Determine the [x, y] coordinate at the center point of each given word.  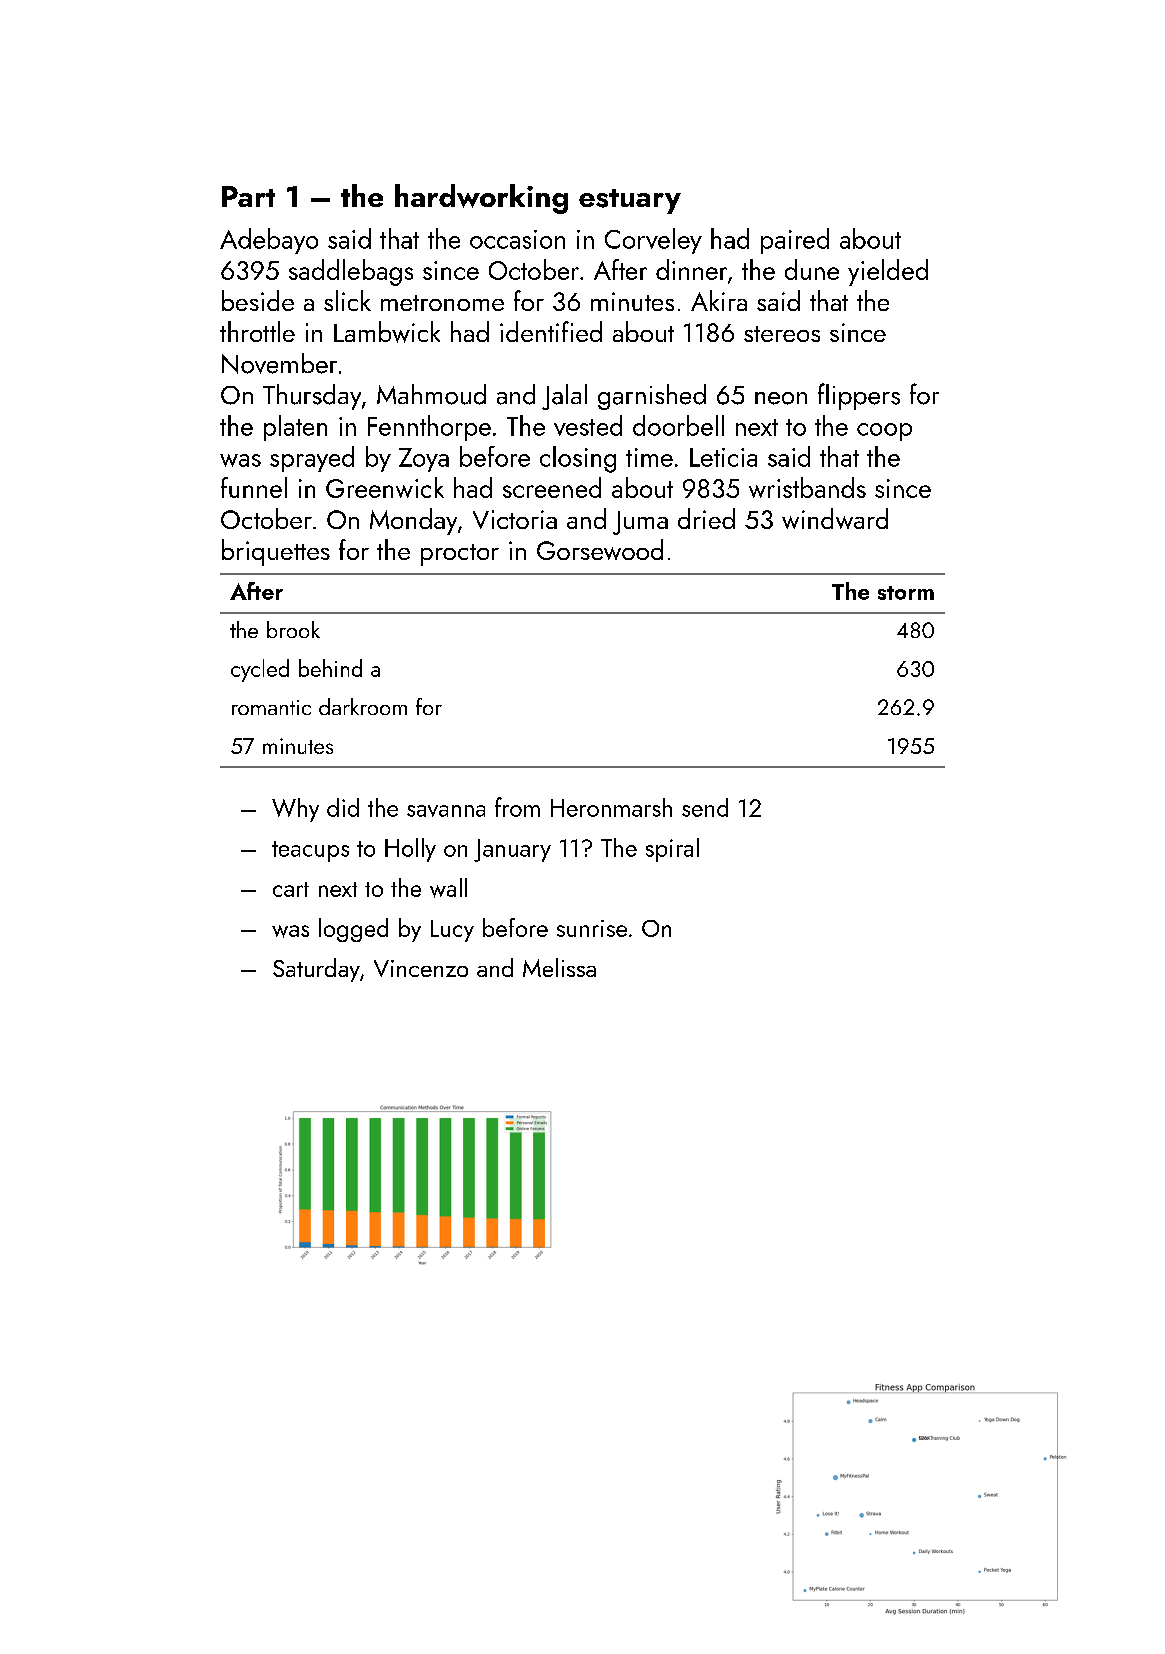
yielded [888, 272]
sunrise [592, 928]
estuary [630, 201]
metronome [442, 303]
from [517, 807]
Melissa [559, 967]
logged [353, 930]
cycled [260, 670]
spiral [672, 850]
